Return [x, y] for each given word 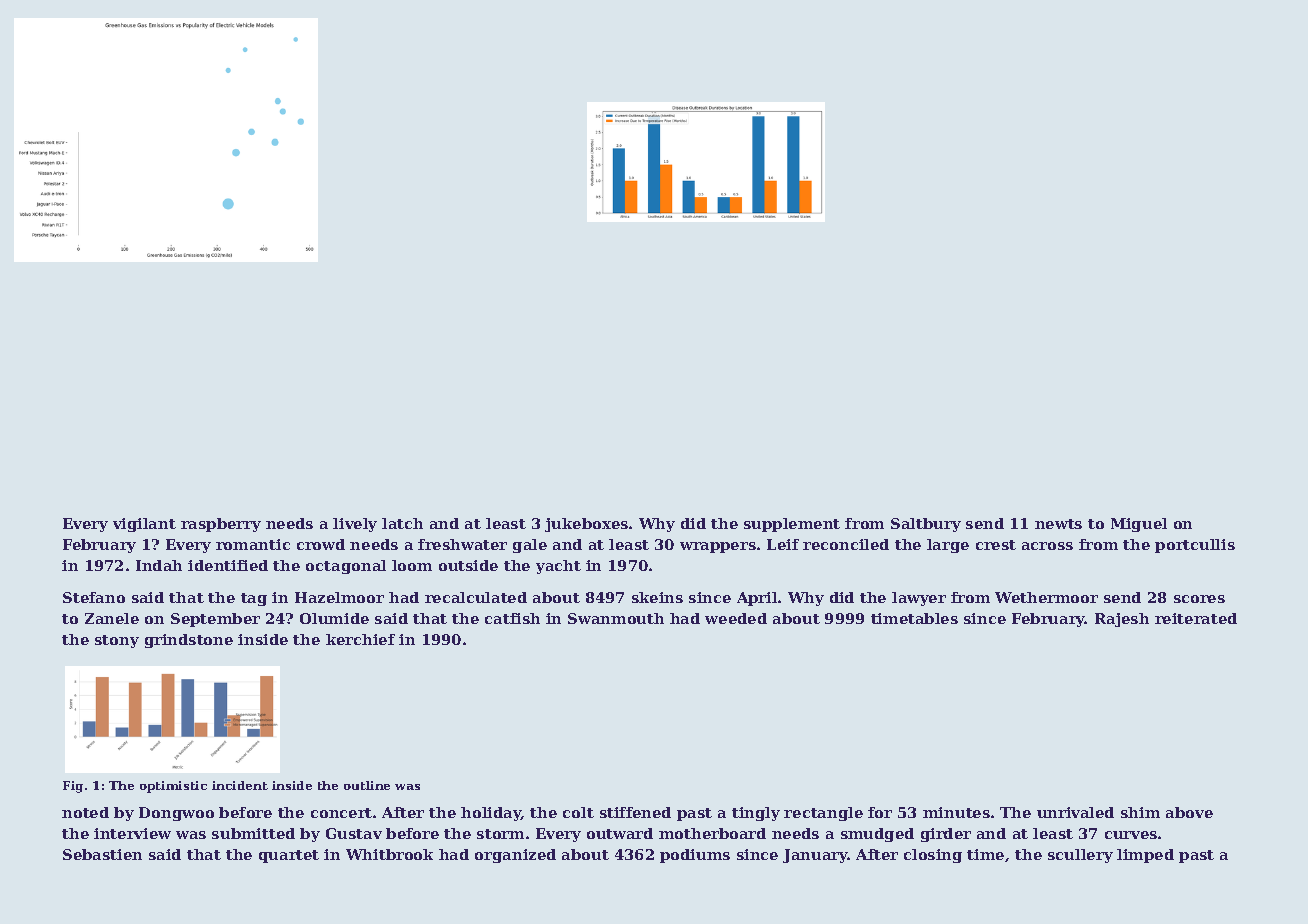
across [1047, 546]
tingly [756, 814]
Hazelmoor [339, 597]
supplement [792, 525]
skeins [657, 597]
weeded [736, 618]
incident [240, 785]
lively [355, 525]
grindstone [189, 641]
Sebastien [102, 854]
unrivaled [1075, 812]
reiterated [1196, 618]
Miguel [1139, 525]
